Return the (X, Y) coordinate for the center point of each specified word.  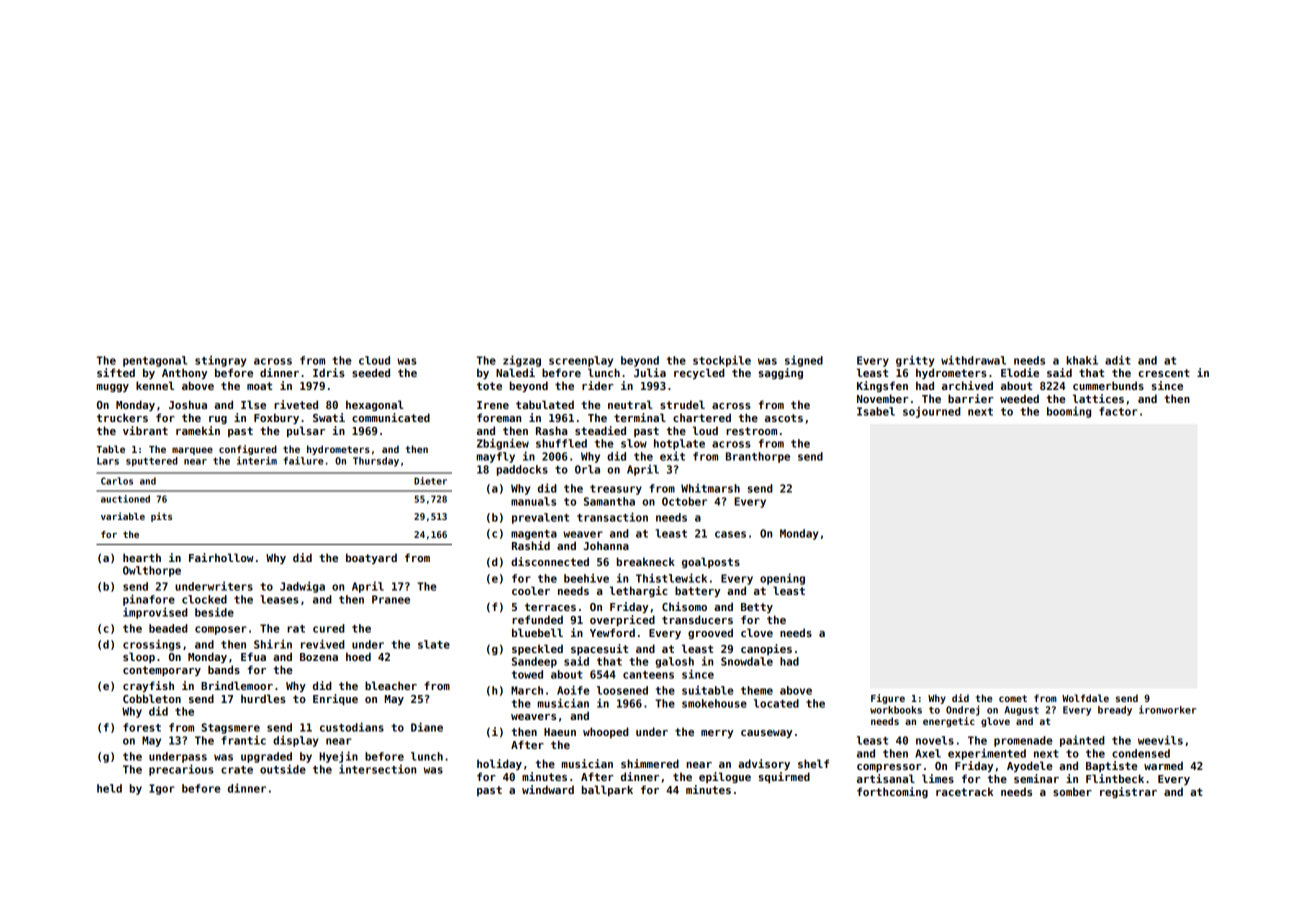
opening (782, 579)
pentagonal (155, 361)
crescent (1164, 373)
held (109, 788)
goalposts (711, 562)
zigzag (522, 361)
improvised (155, 613)
